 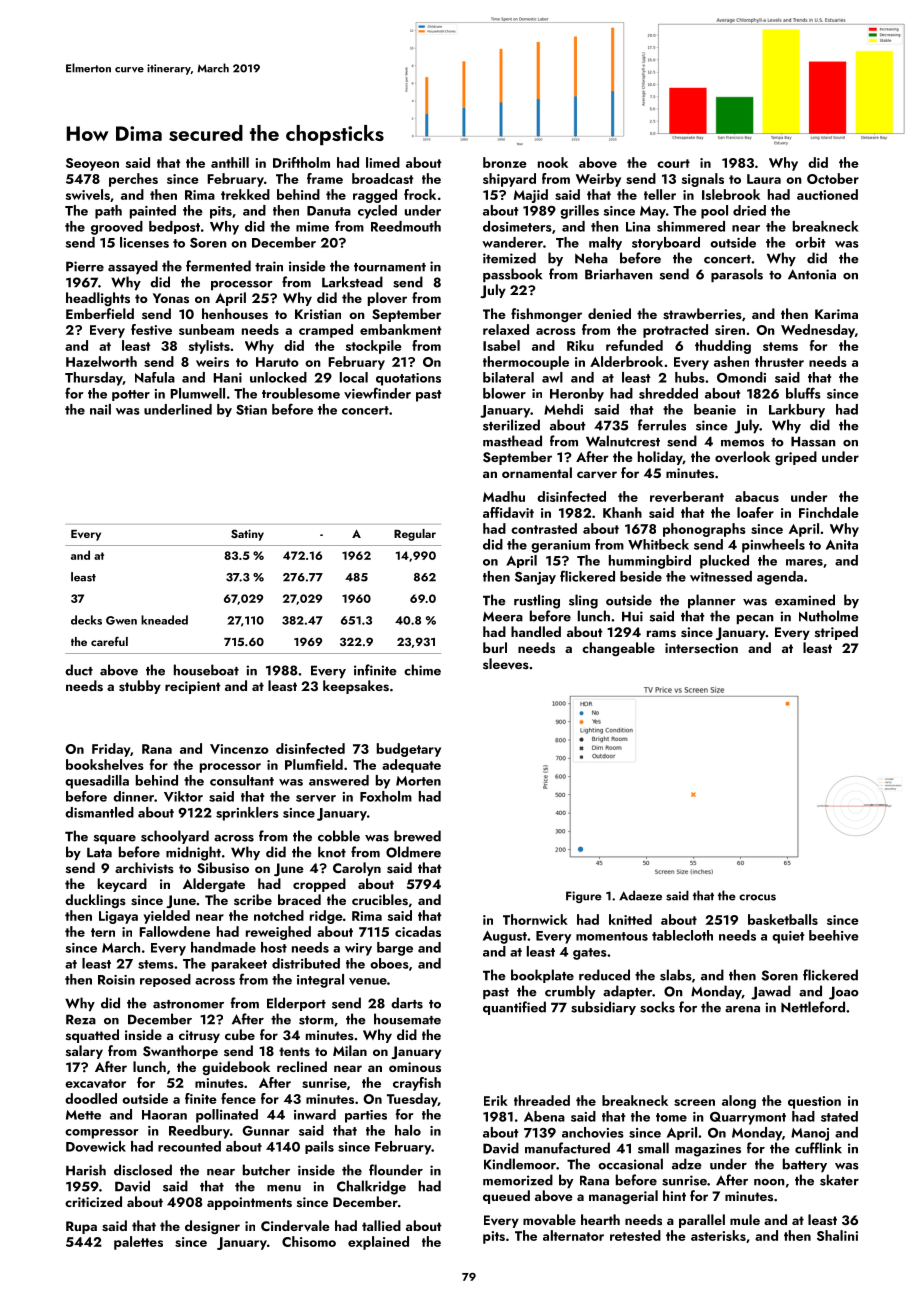 I want to click on Thornwick, so click(x=535, y=919).
